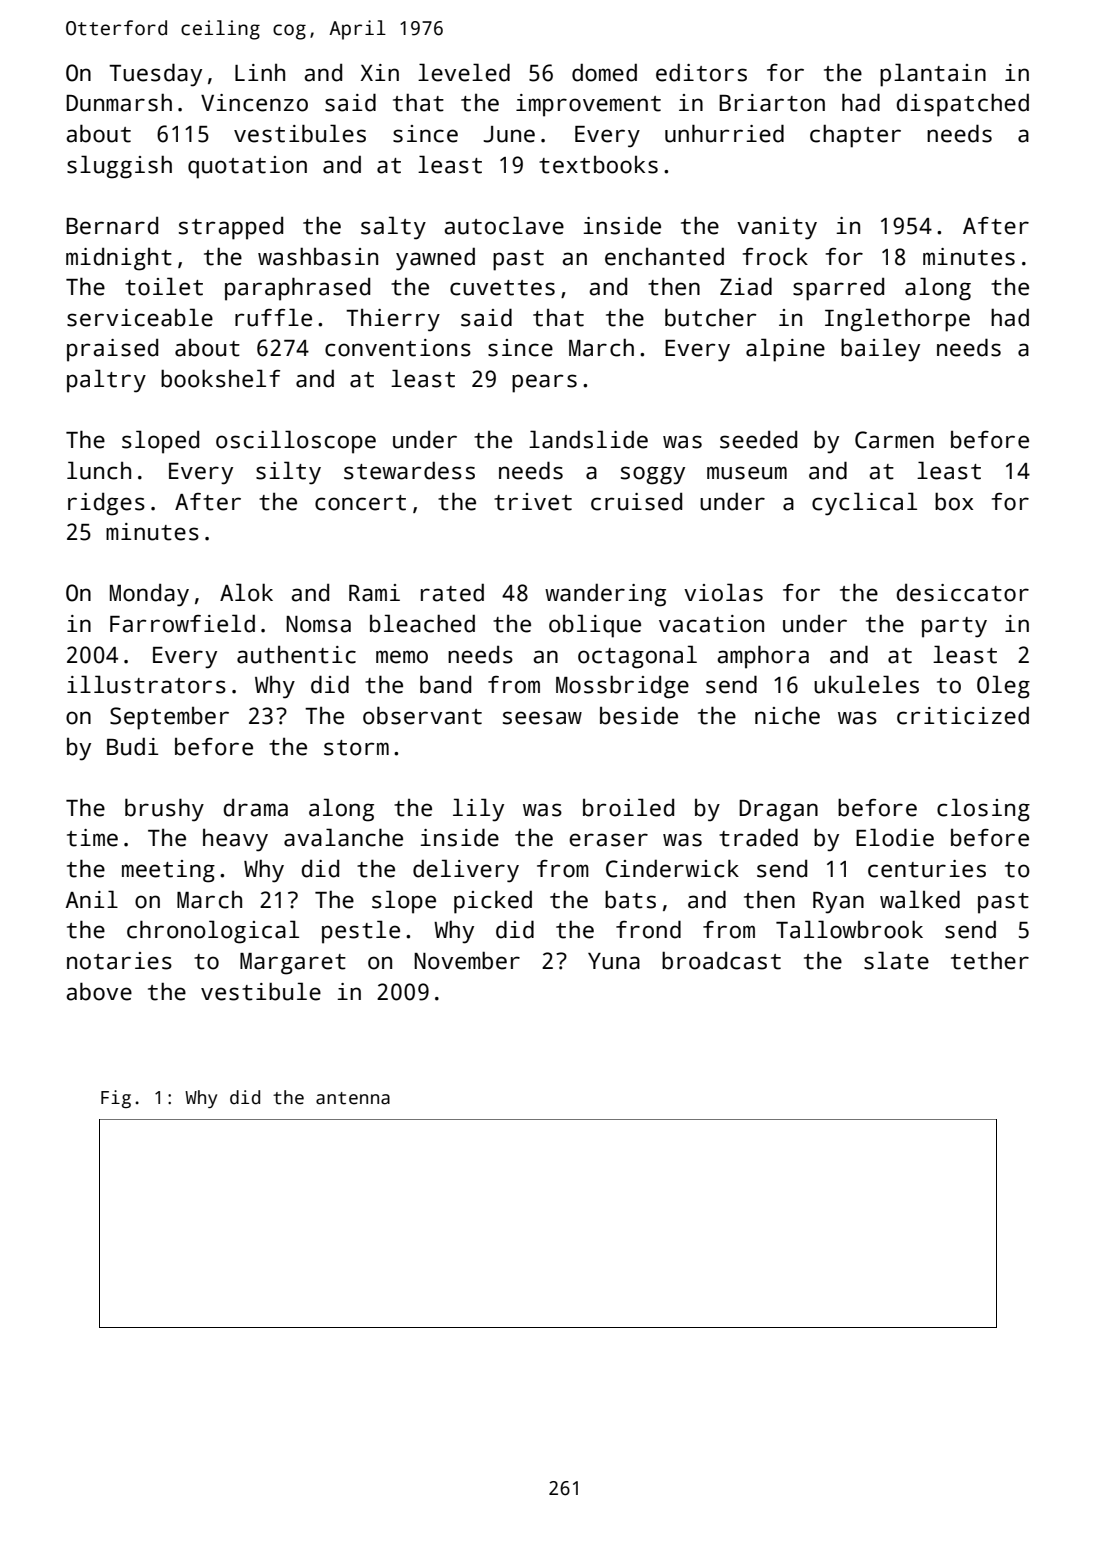  I want to click on slate, so click(896, 960).
